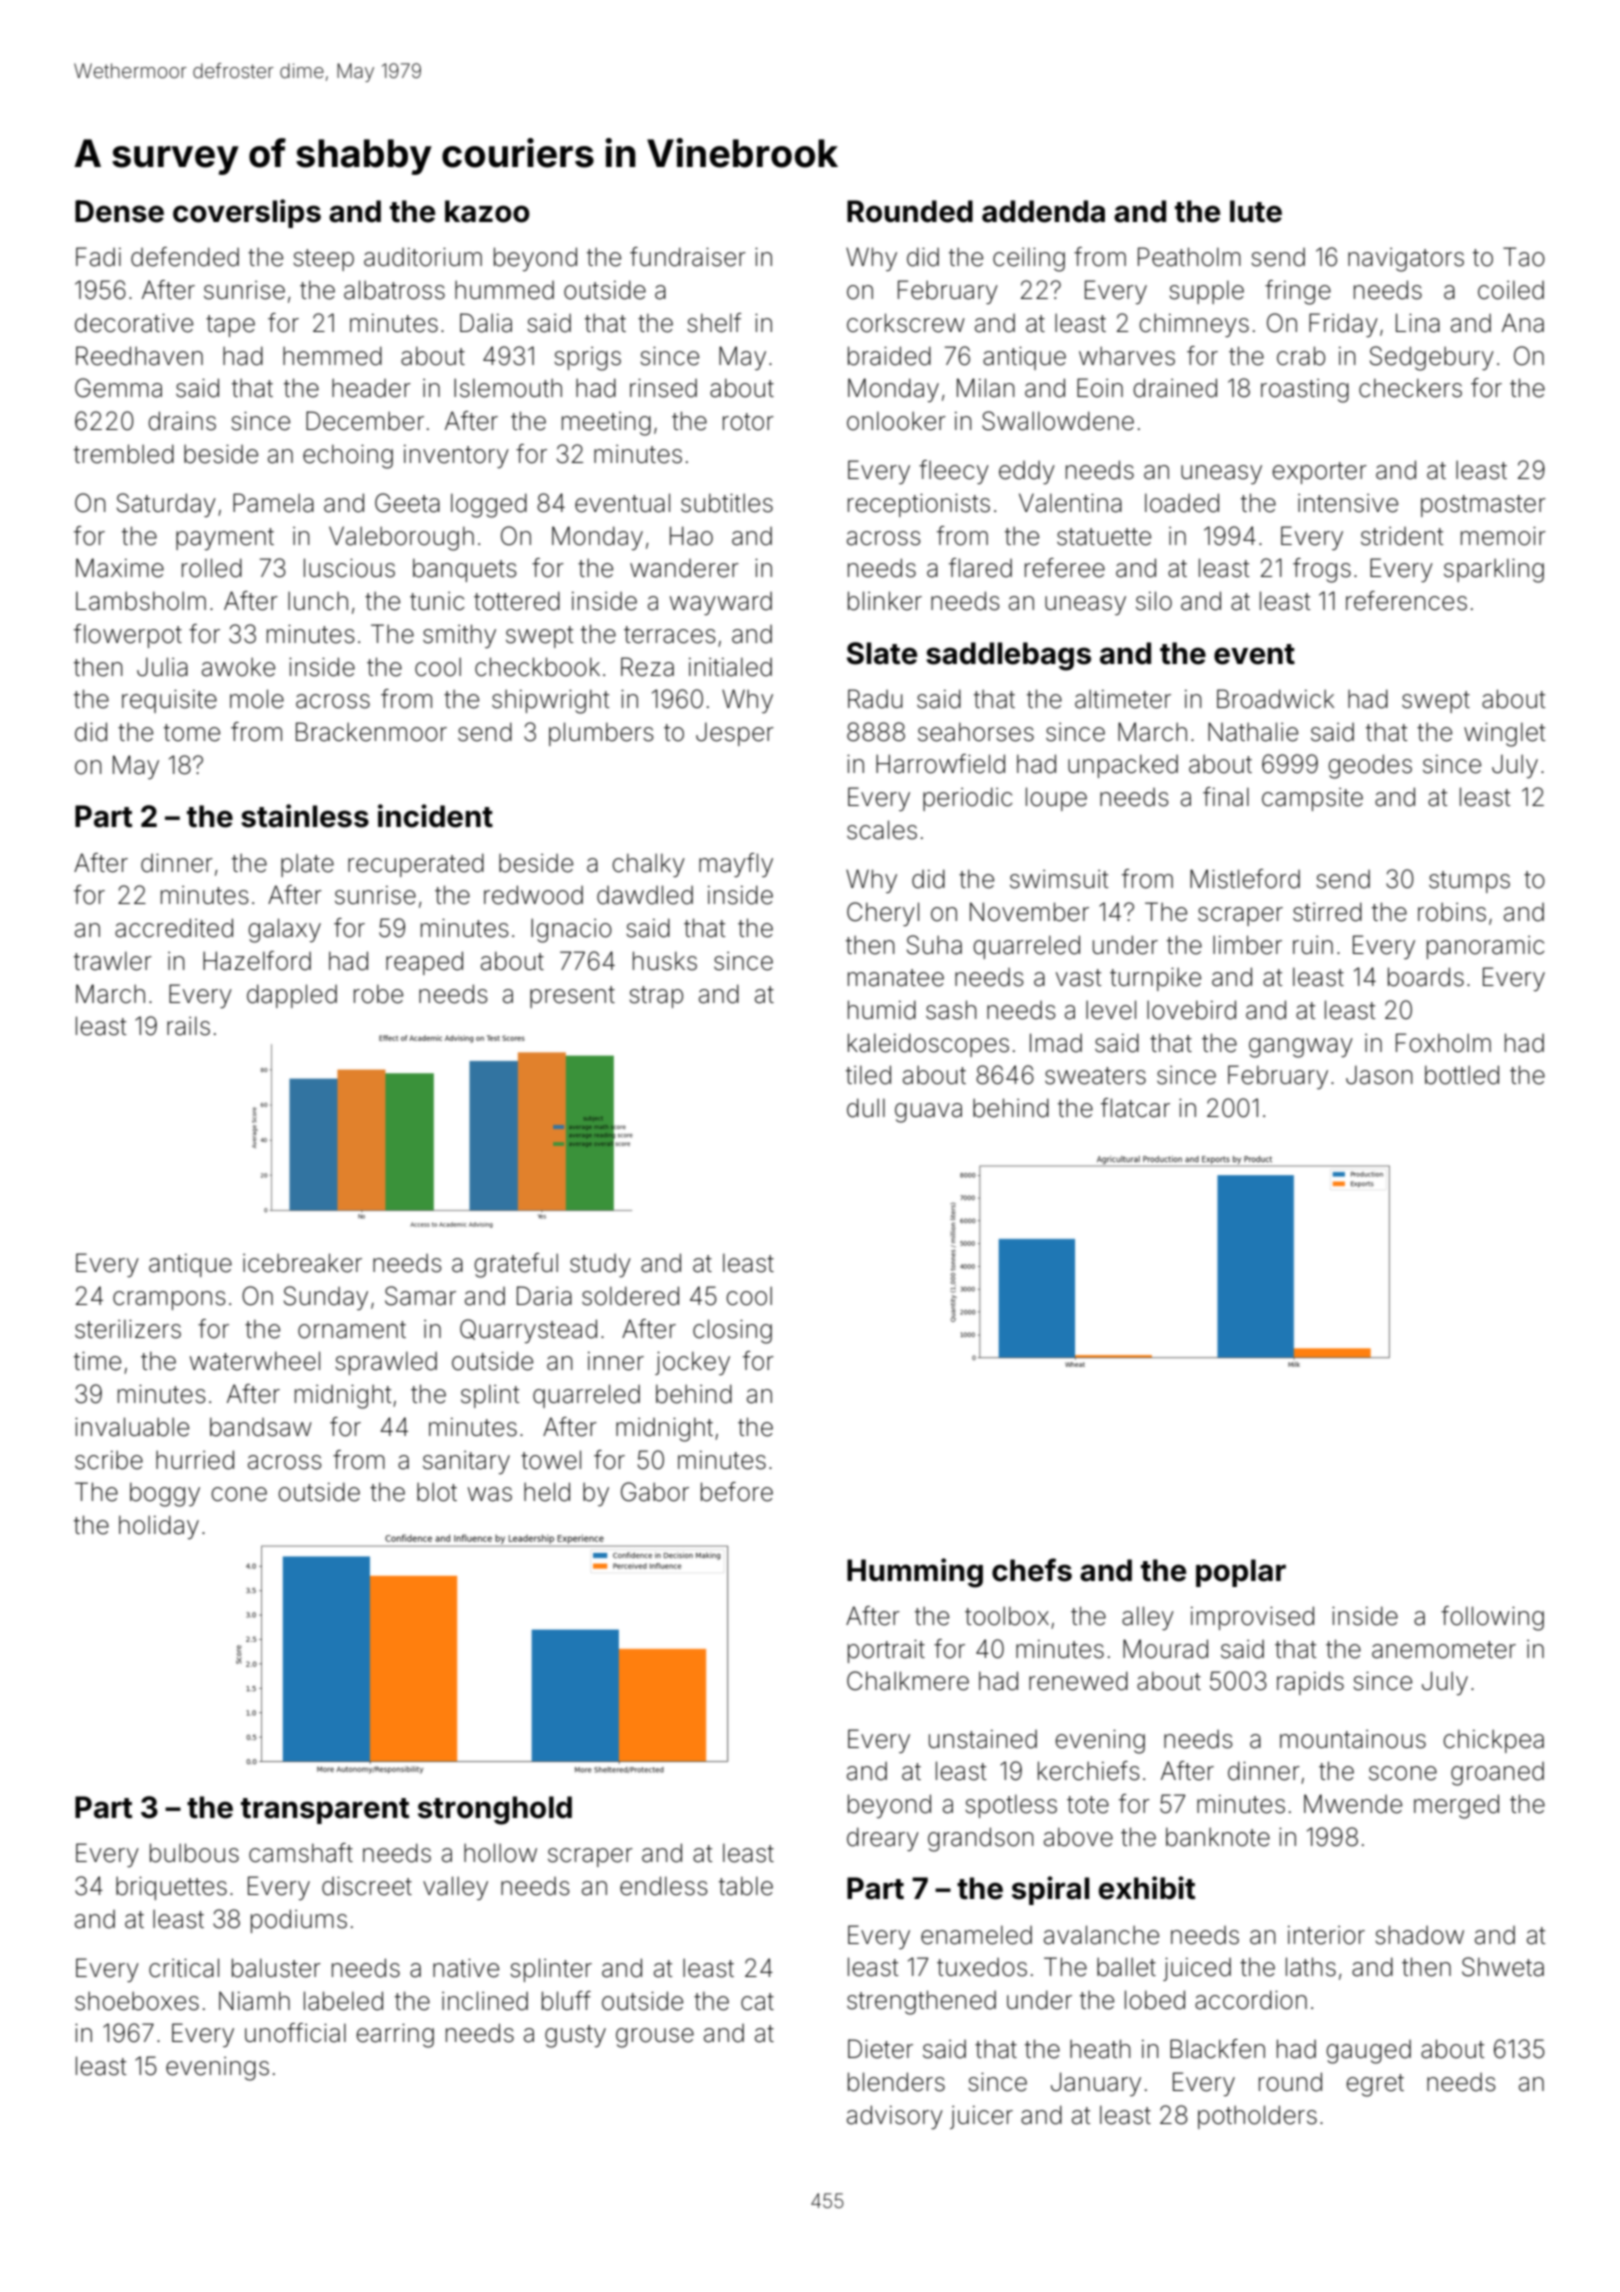 The width and height of the image is (1620, 2292). I want to click on briquettes, so click(171, 1888).
